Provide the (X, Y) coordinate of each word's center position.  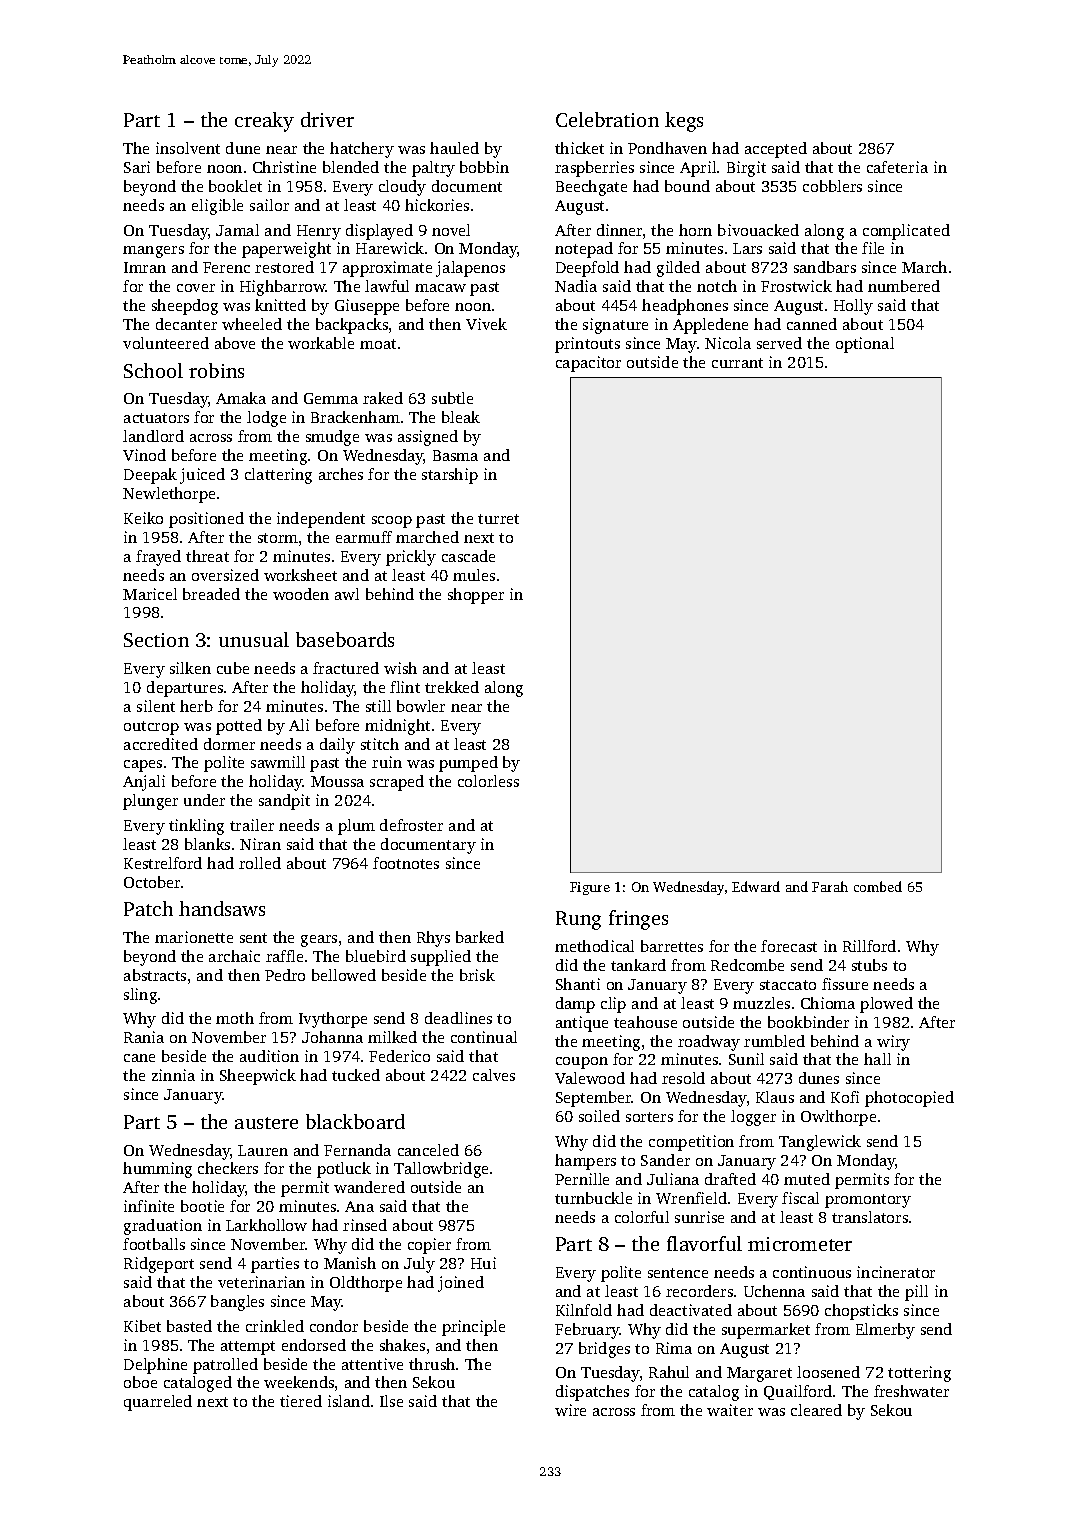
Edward (756, 886)
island (349, 1401)
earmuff (364, 537)
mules (474, 575)
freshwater (911, 1391)
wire (570, 1410)
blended (351, 167)
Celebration (607, 119)
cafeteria (897, 167)
